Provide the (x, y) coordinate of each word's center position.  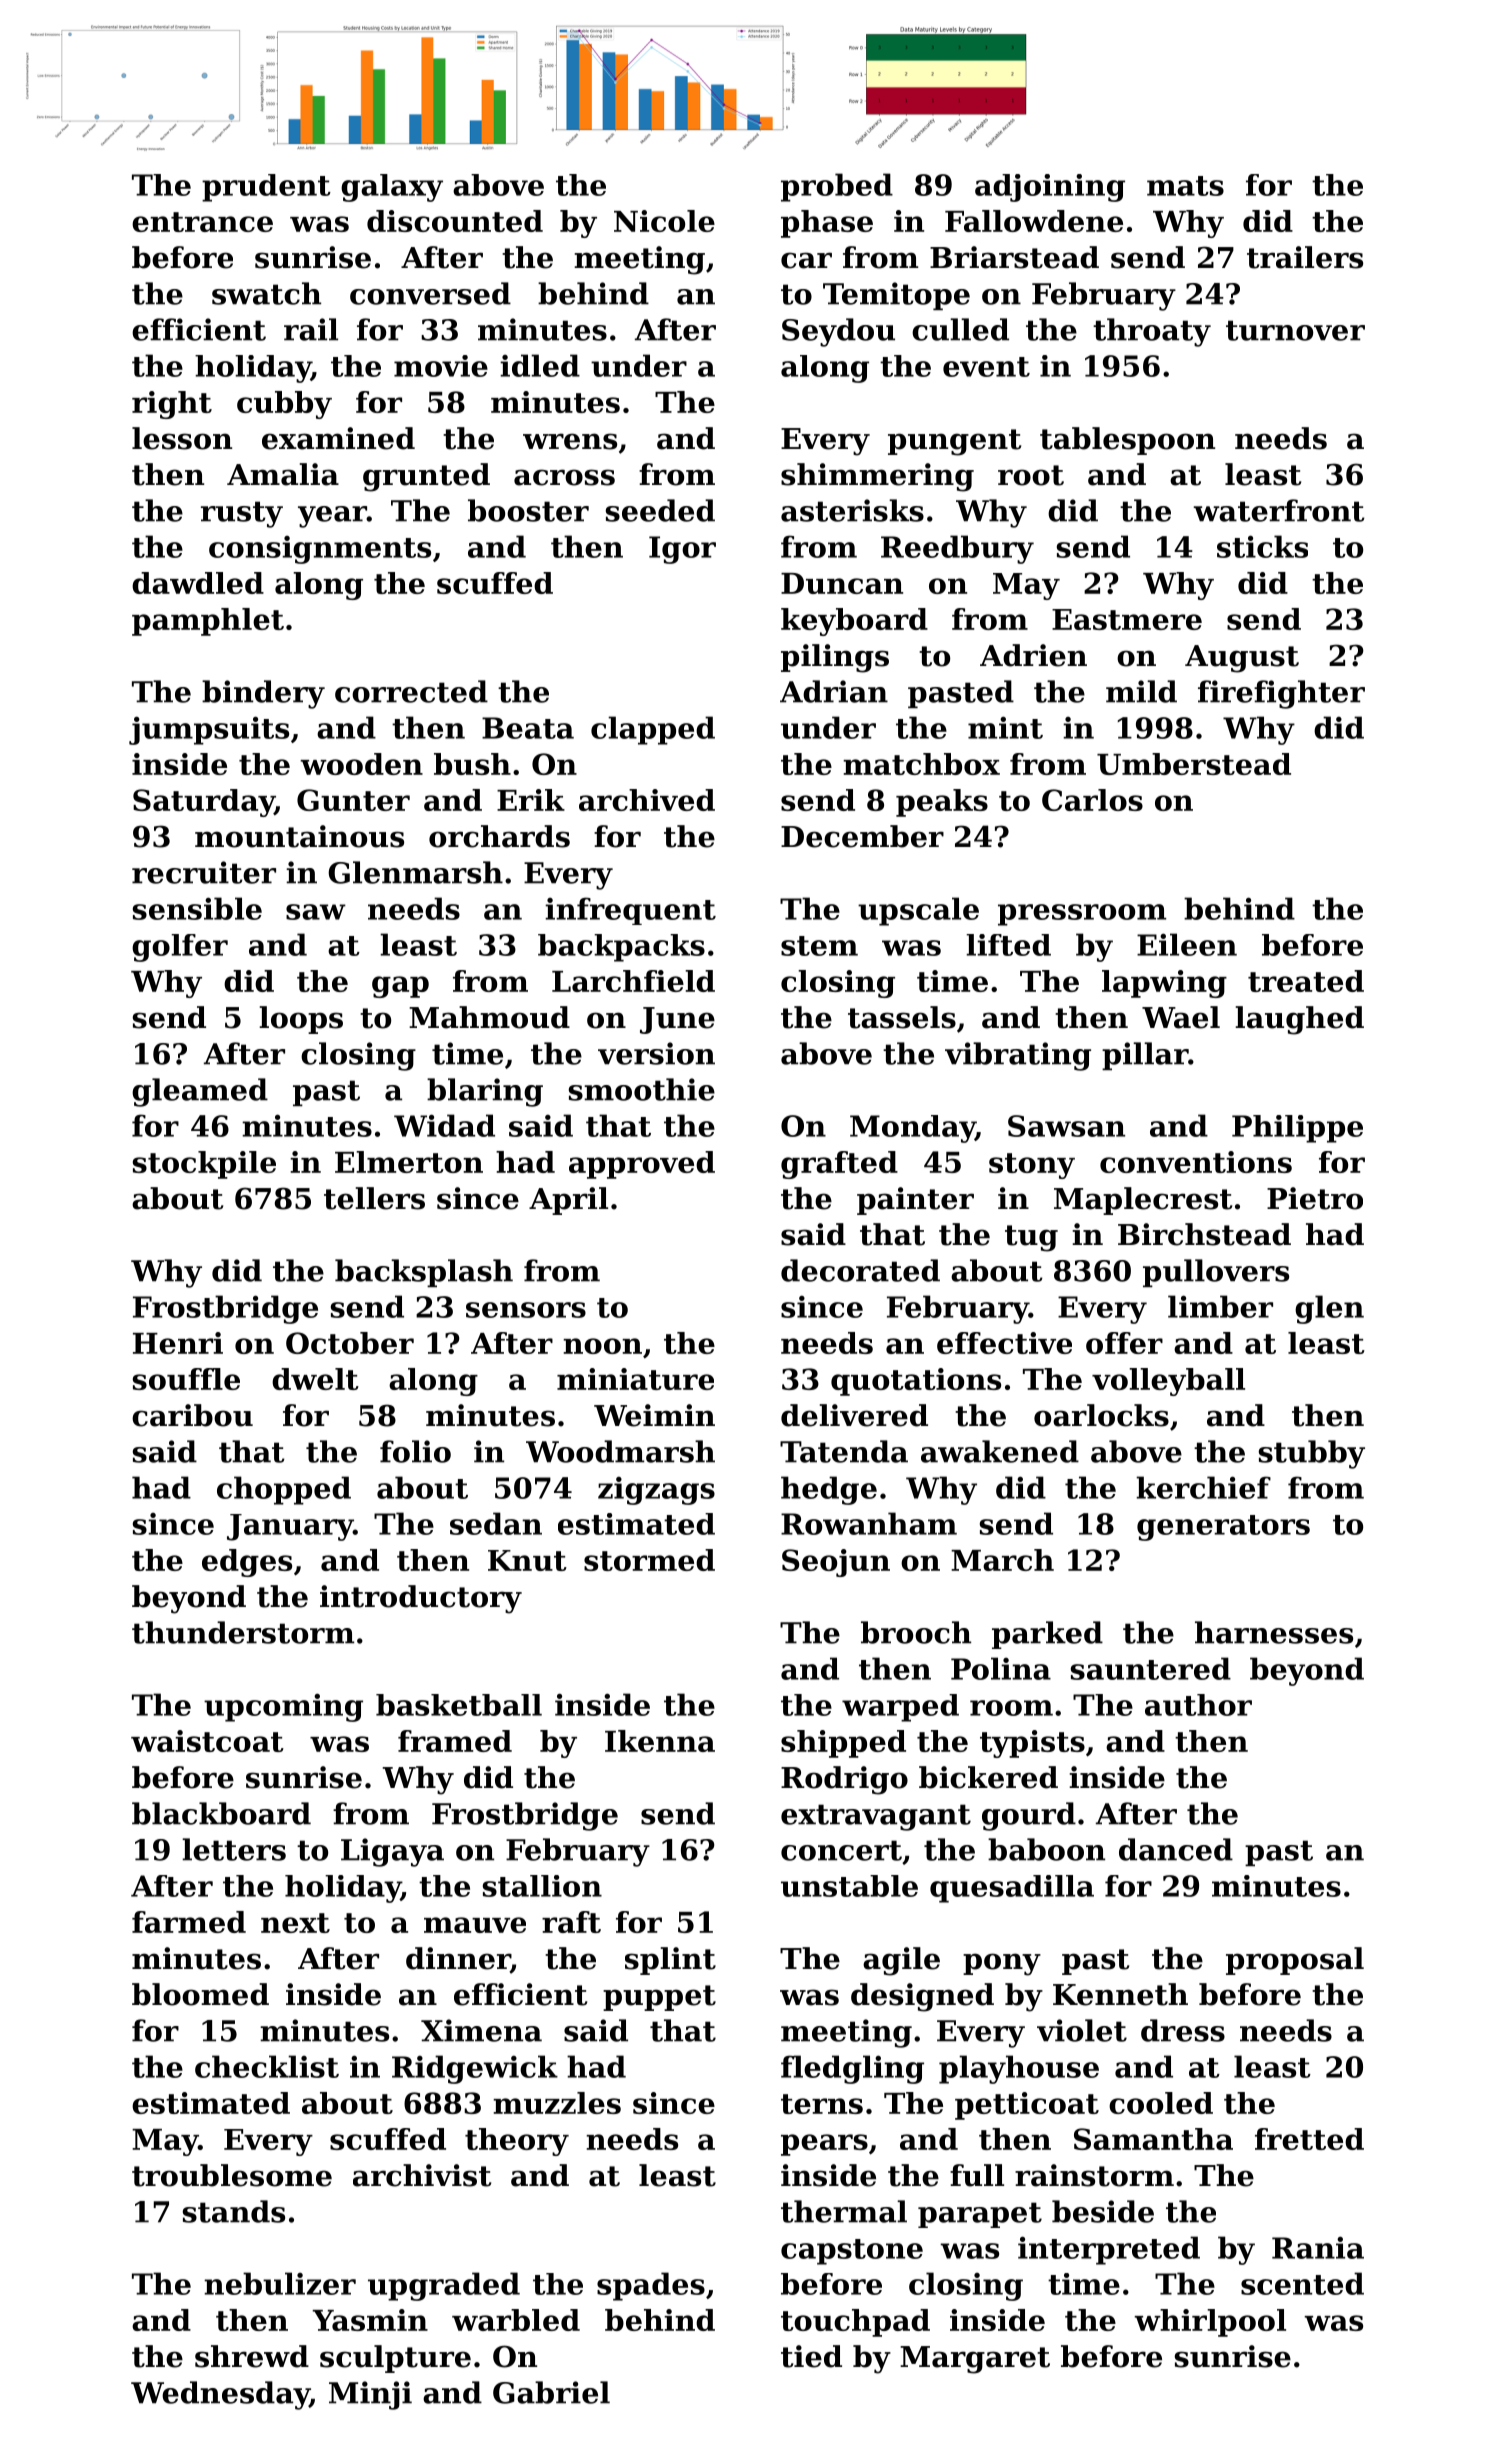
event (986, 367)
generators (1223, 1528)
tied (811, 2356)
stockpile (204, 1165)
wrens (570, 441)
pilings (835, 658)
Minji (370, 2395)
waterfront (1279, 510)
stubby (1312, 1454)
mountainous (299, 836)
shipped (843, 1744)
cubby (284, 405)
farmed (189, 1922)
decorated (860, 1270)
